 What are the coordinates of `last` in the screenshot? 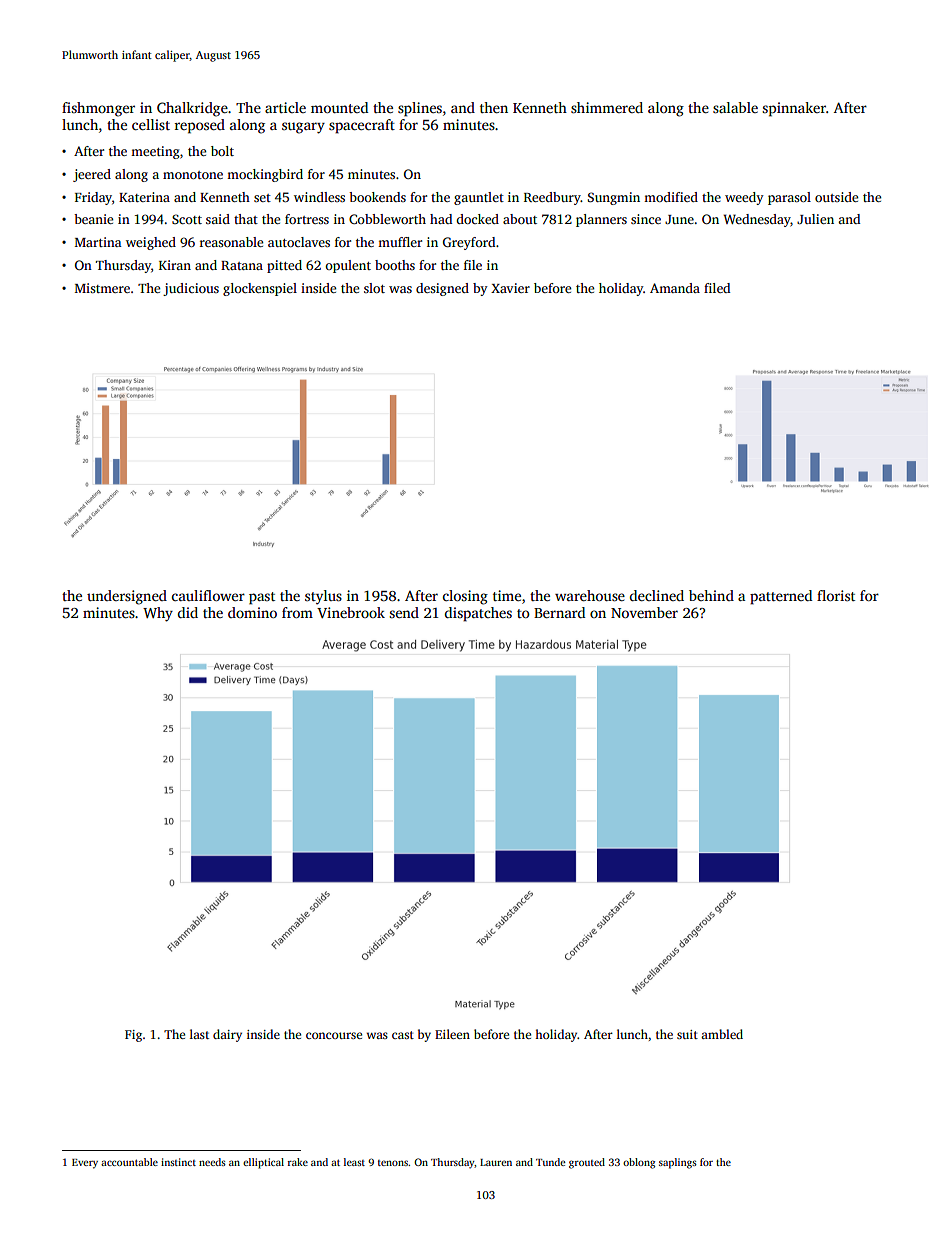 It's located at (199, 1034).
